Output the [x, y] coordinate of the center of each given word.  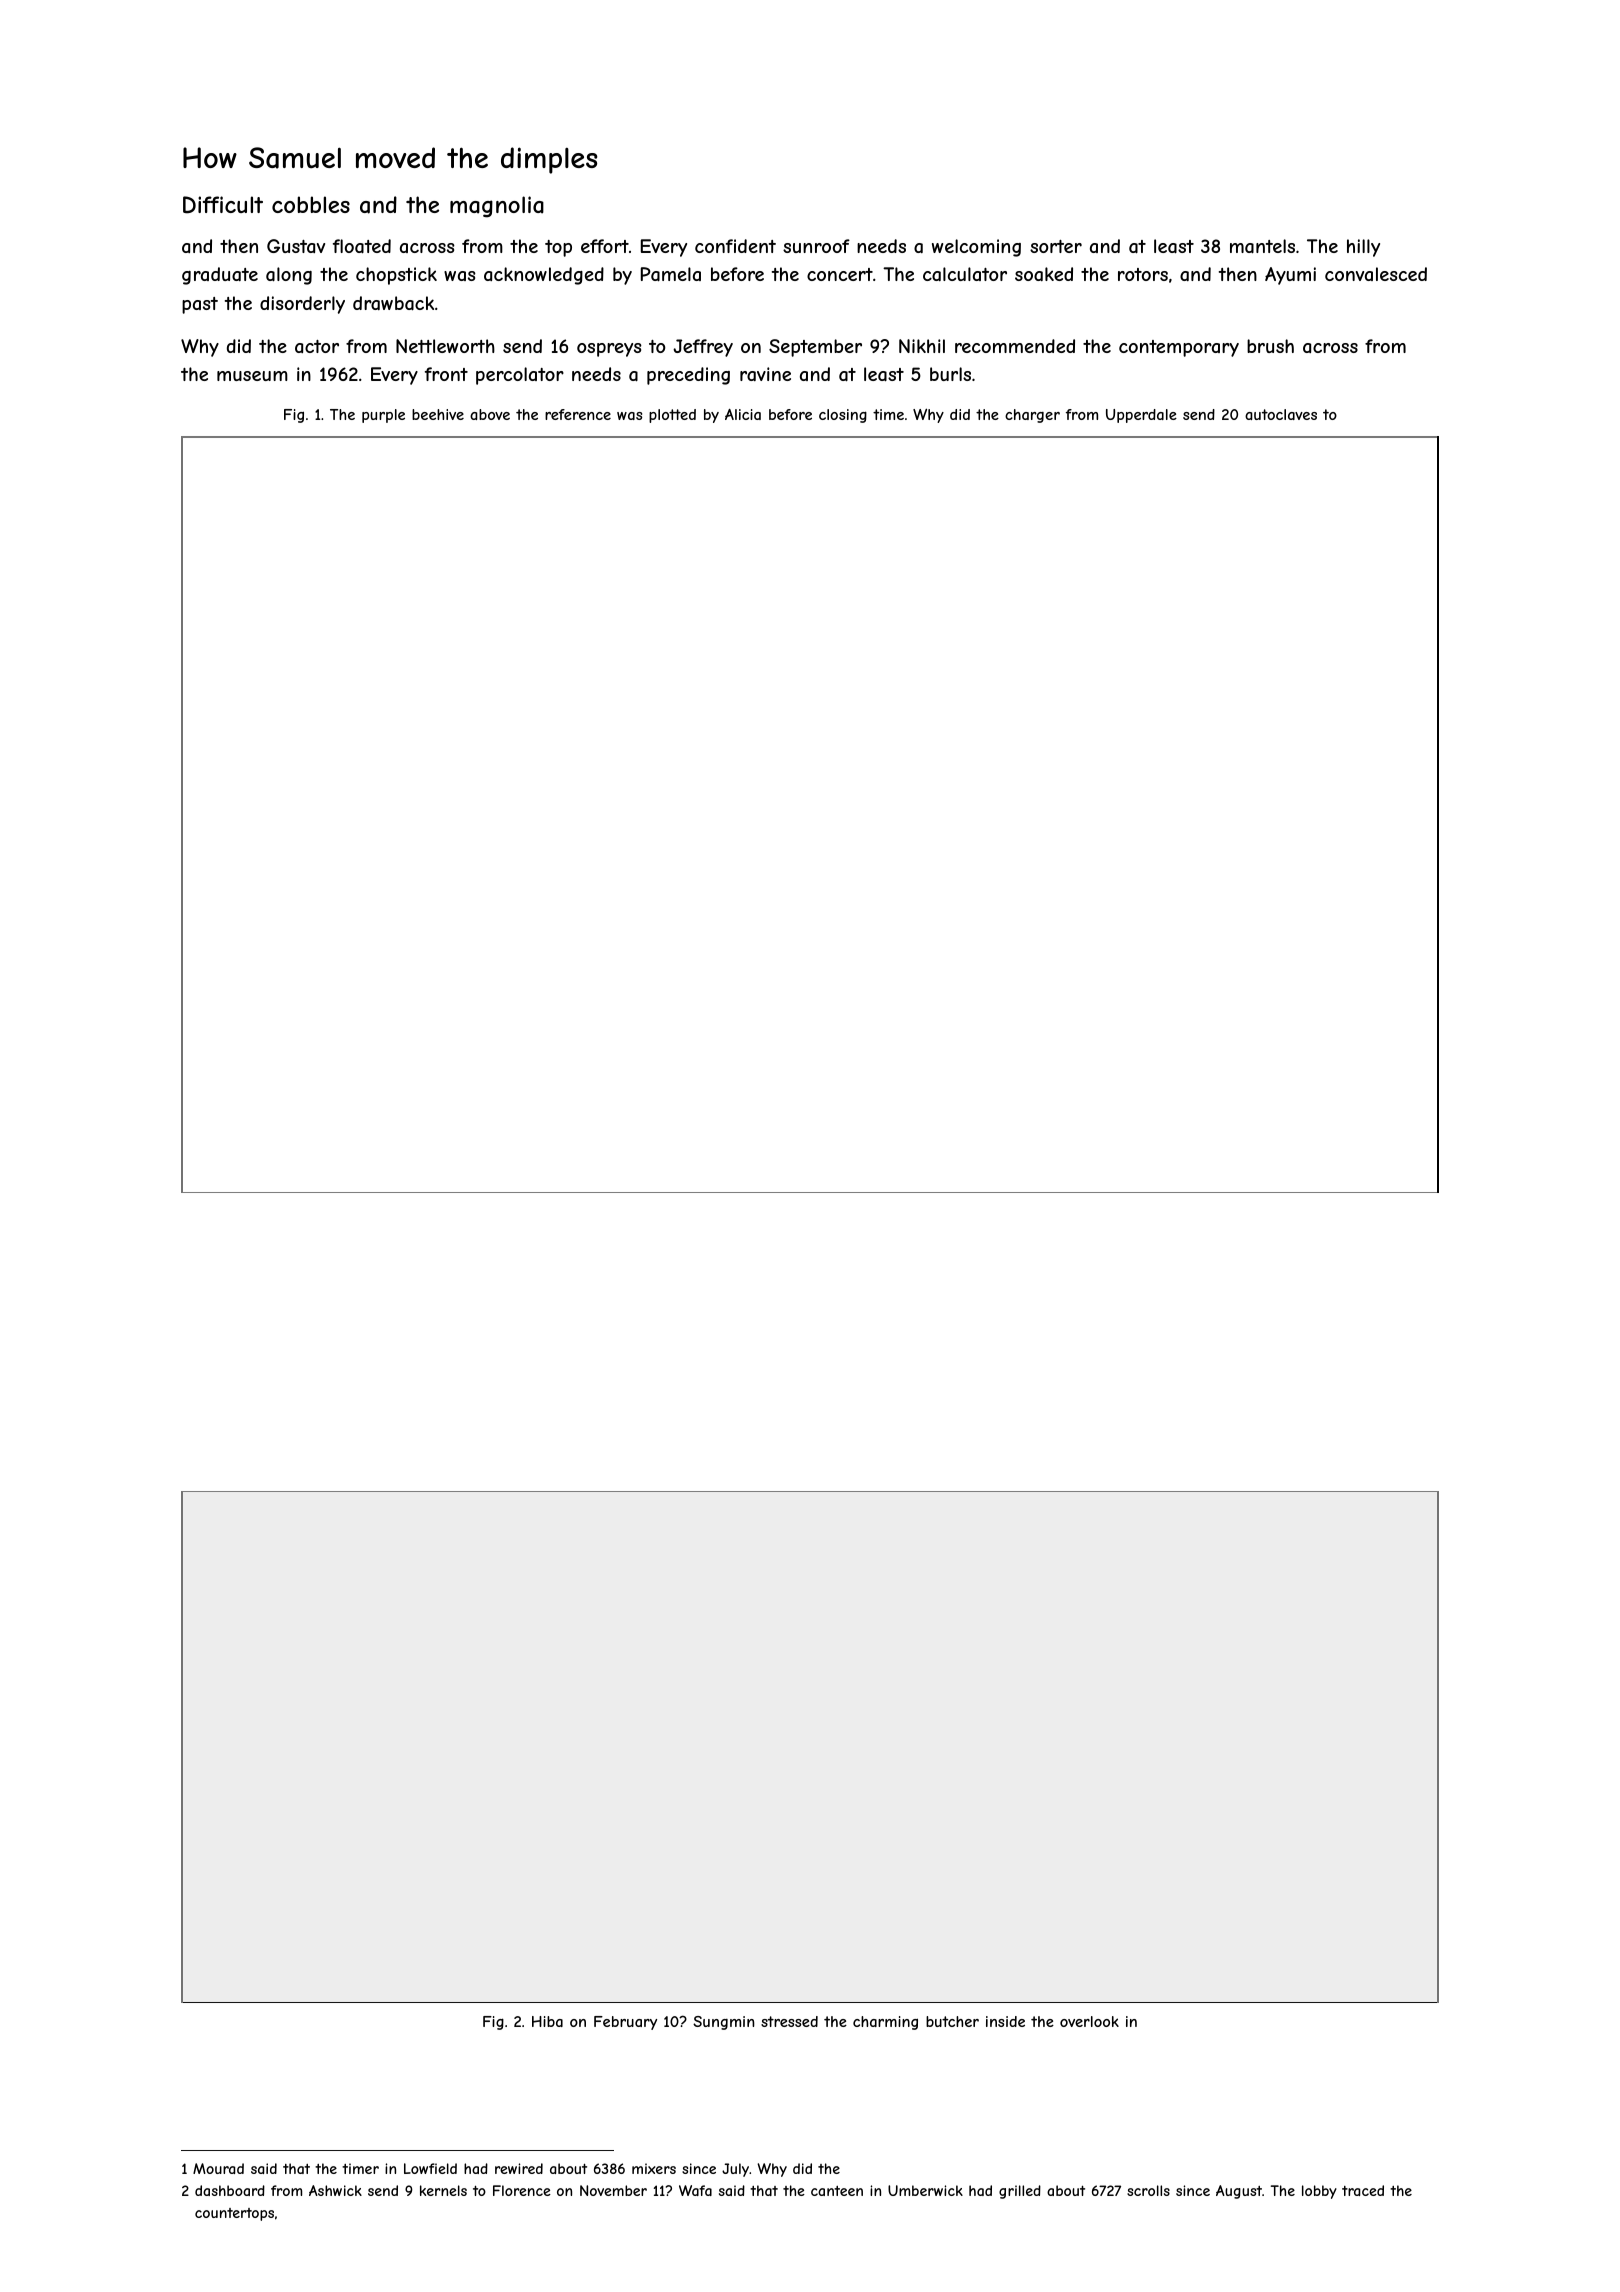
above [490, 414]
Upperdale [1141, 416]
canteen [837, 2191]
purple [383, 416]
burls [950, 374]
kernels [443, 2190]
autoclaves [1281, 414]
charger [1032, 416]
